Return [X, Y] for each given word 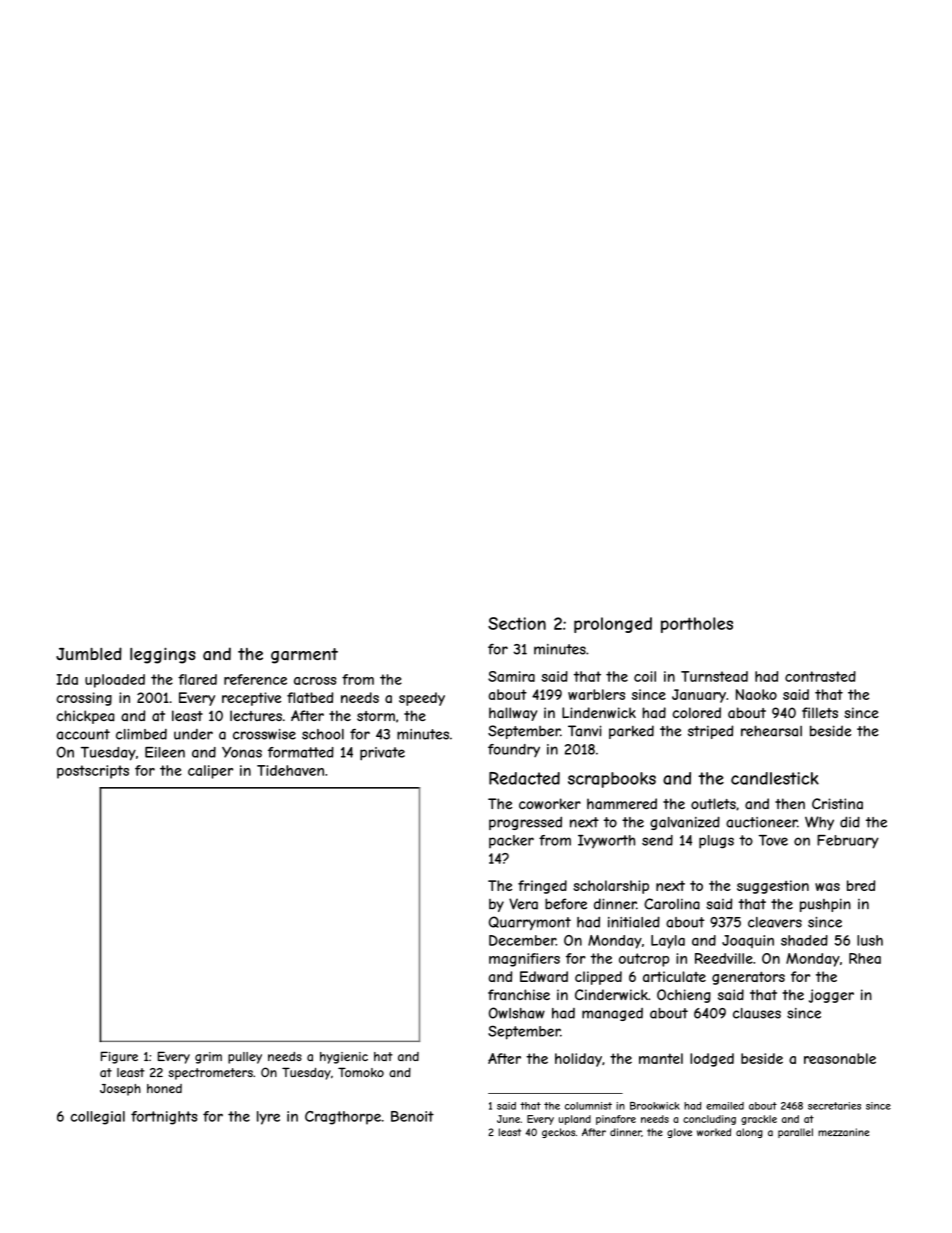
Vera [523, 904]
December [522, 940]
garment [304, 656]
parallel [795, 1133]
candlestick [775, 778]
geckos [558, 1133]
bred [861, 885]
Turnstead [714, 676]
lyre [268, 1118]
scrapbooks [612, 780]
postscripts [93, 772]
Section [517, 623]
